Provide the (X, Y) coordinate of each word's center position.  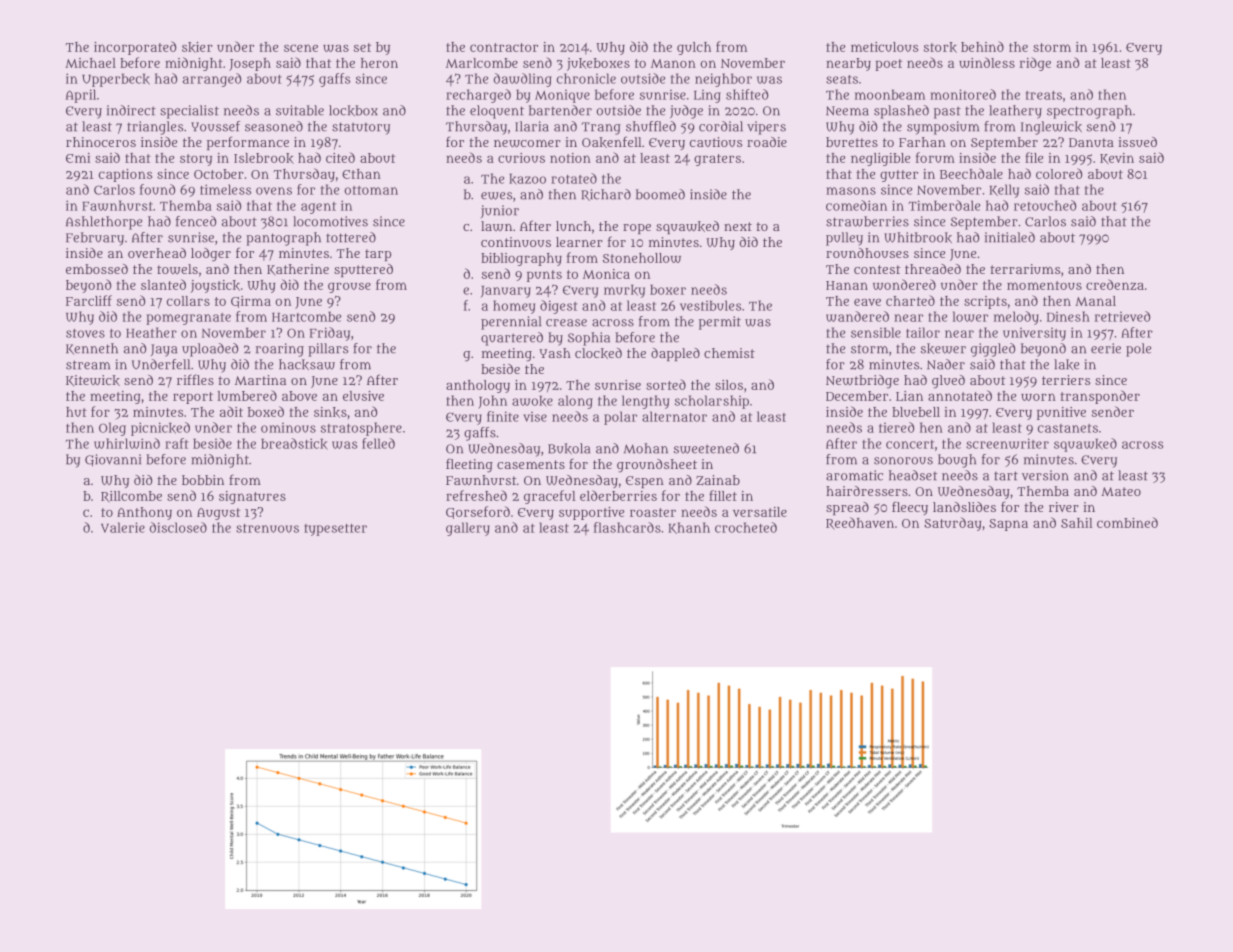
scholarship (712, 402)
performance (248, 143)
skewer (943, 348)
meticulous (884, 47)
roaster (653, 512)
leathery (1015, 112)
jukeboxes (598, 64)
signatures (252, 497)
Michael (90, 63)
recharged (478, 96)
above (299, 396)
